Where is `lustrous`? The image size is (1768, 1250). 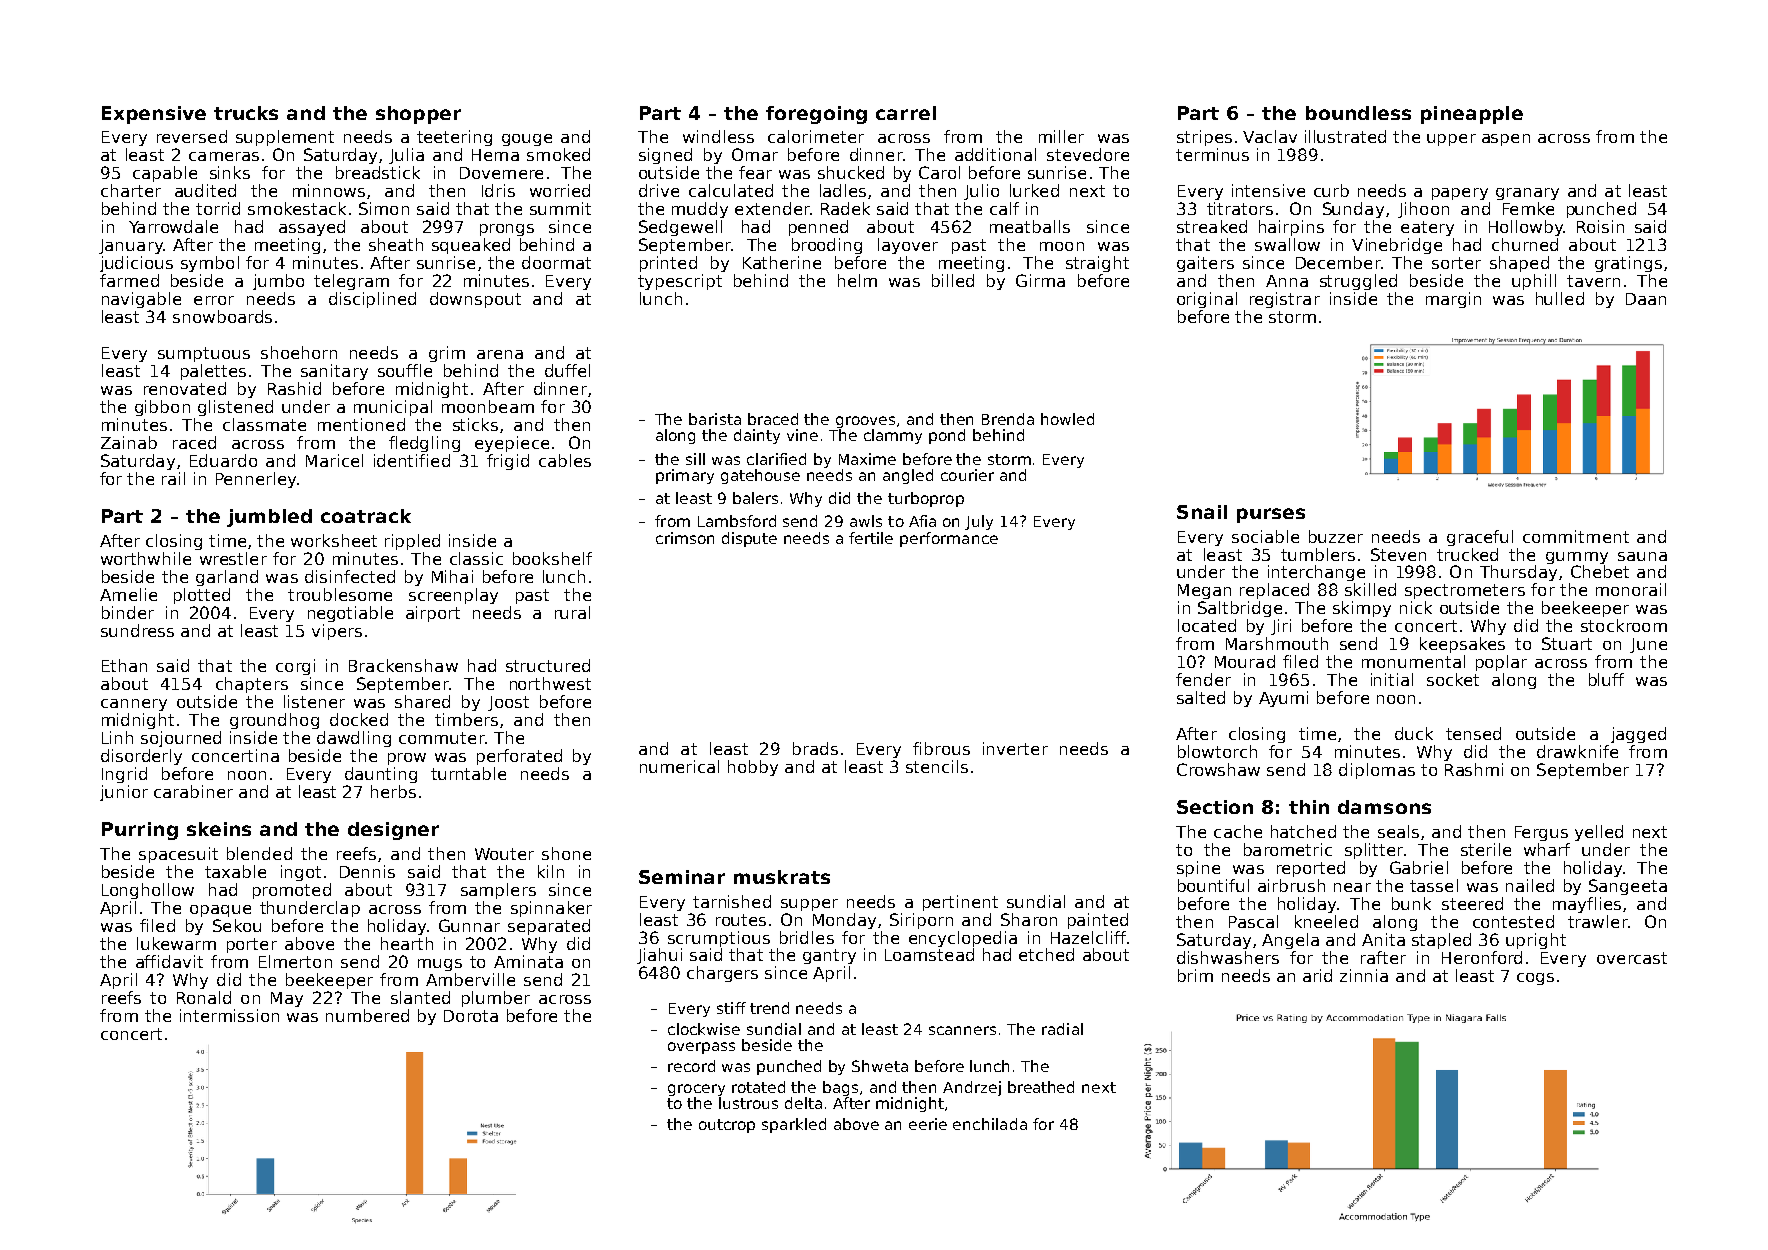 lustrous is located at coordinates (748, 1103).
